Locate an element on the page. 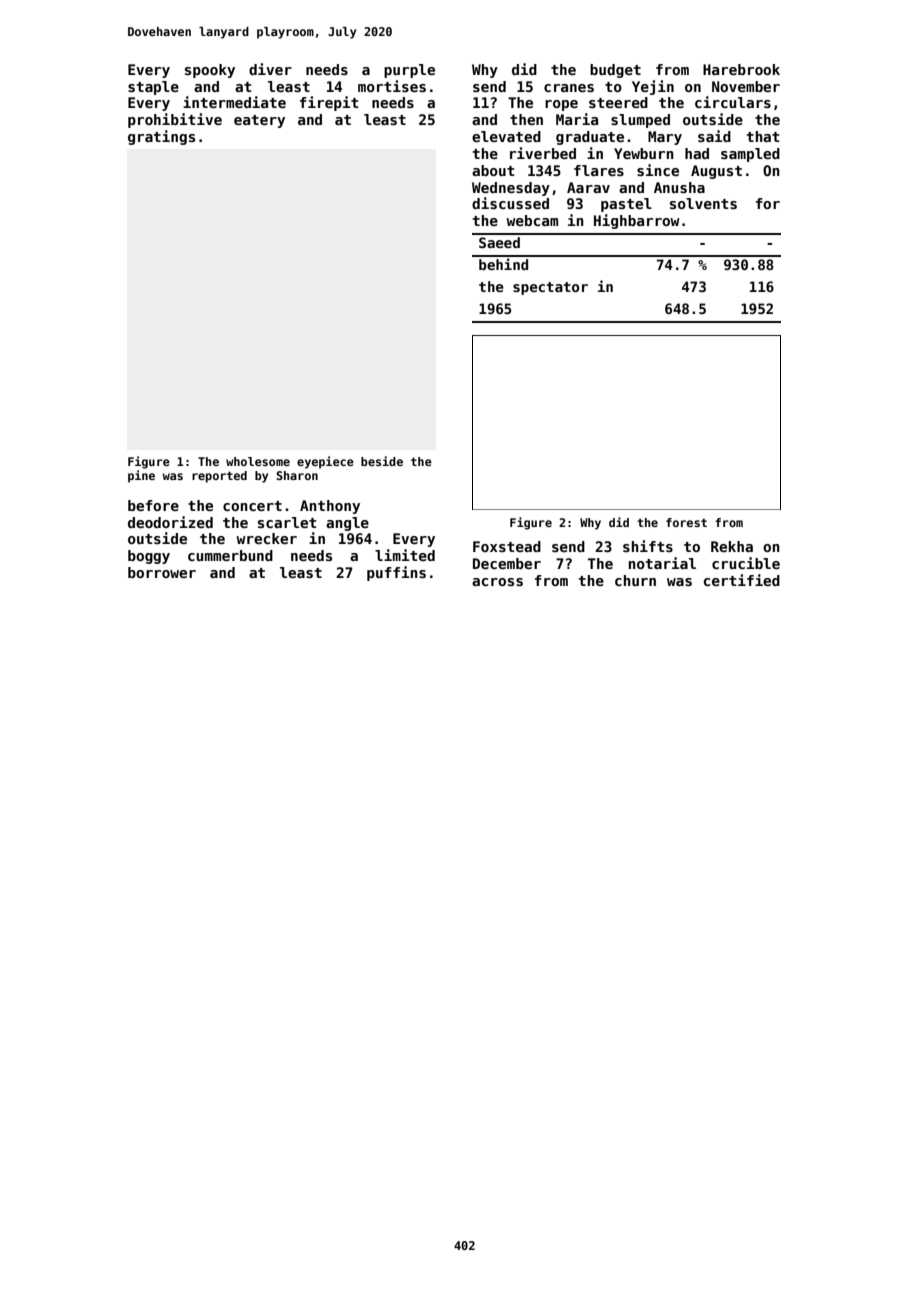 Image resolution: width=908 pixels, height=1316 pixels. spectator is located at coordinates (550, 288).
